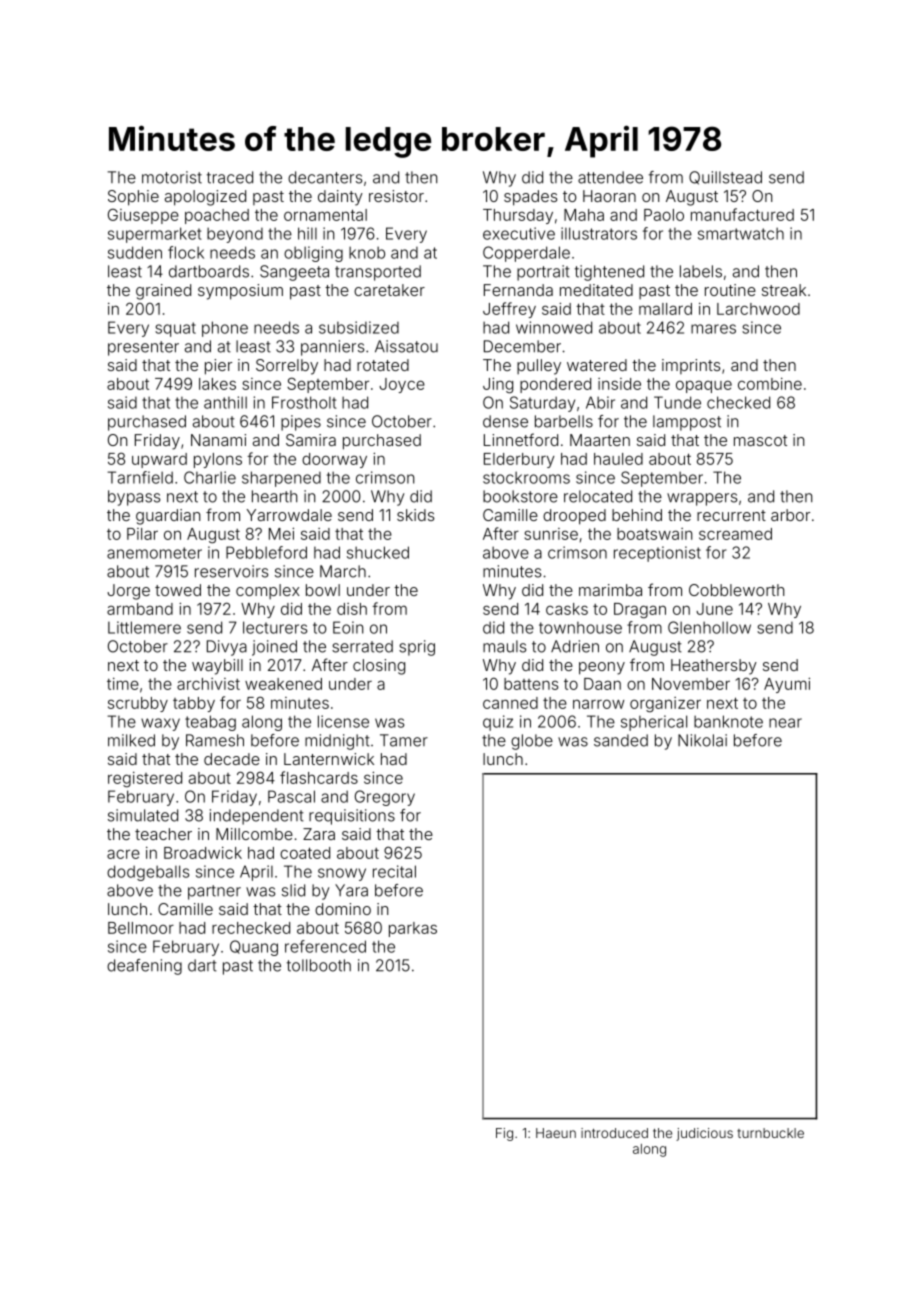 Image resolution: width=924 pixels, height=1308 pixels. Describe the element at coordinates (614, 1133) in the screenshot. I see `introduced` at that location.
